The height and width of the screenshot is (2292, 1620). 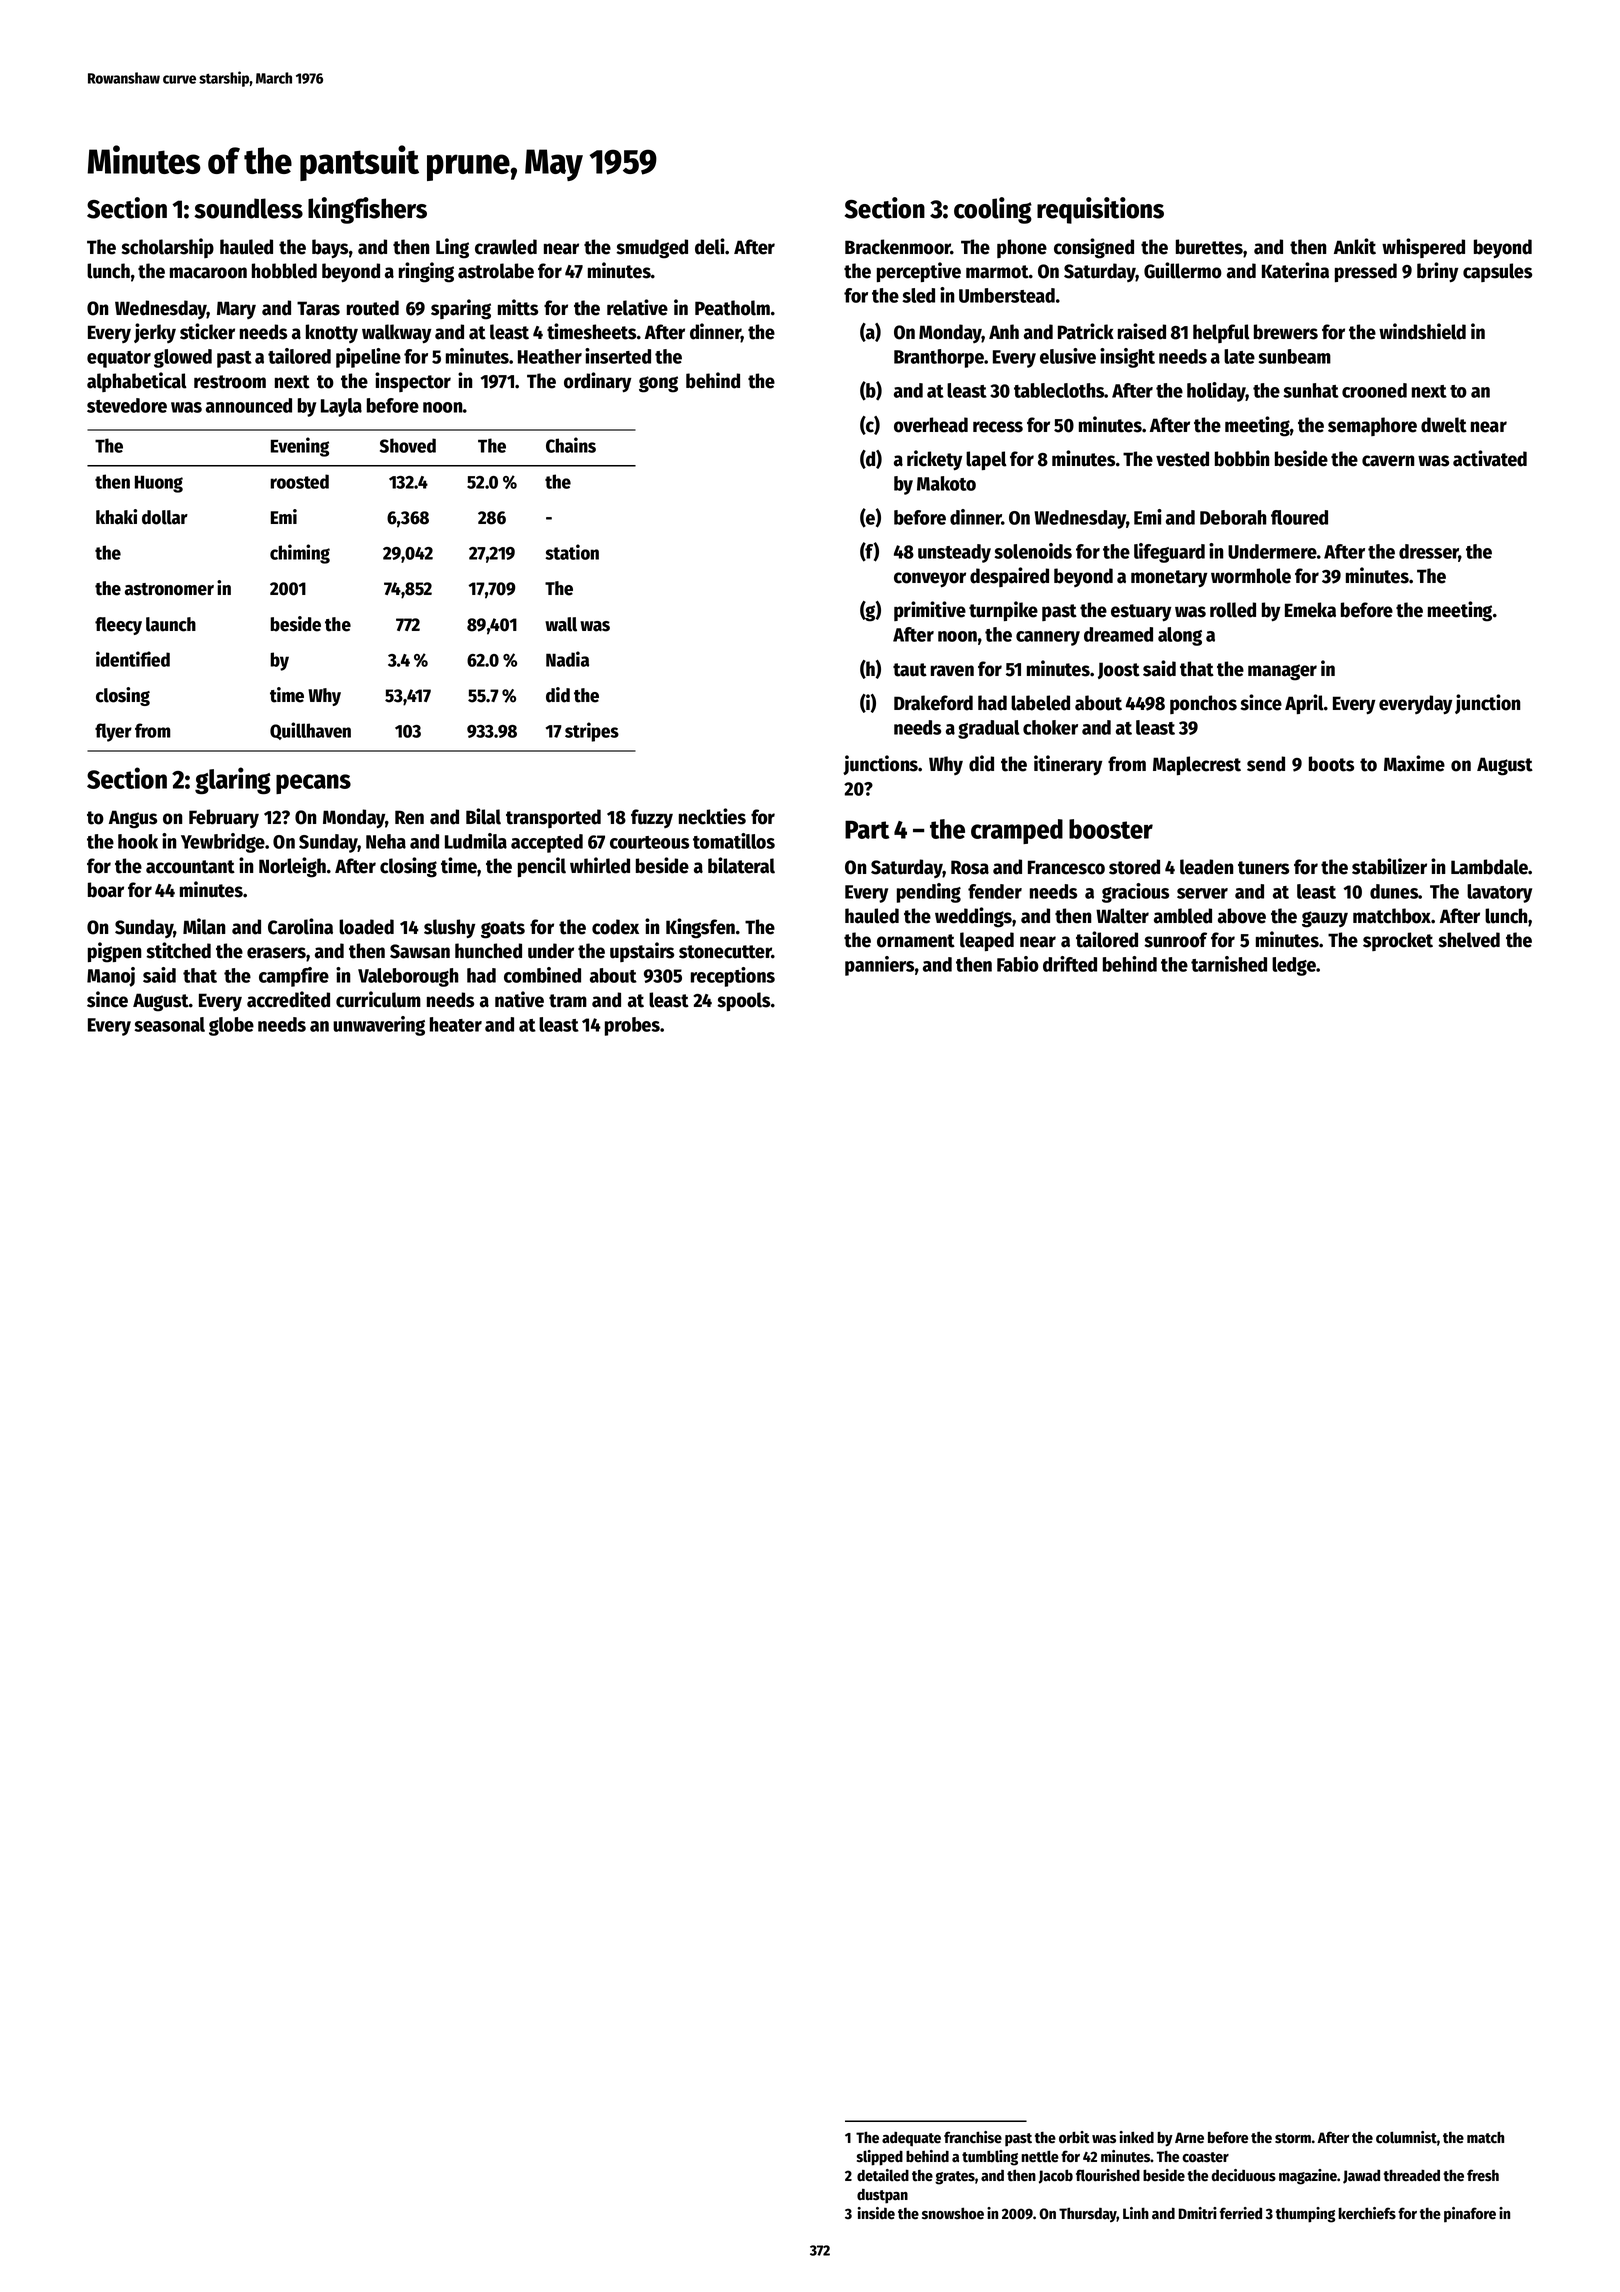 What do you see at coordinates (231, 1026) in the screenshot?
I see `globe` at bounding box center [231, 1026].
